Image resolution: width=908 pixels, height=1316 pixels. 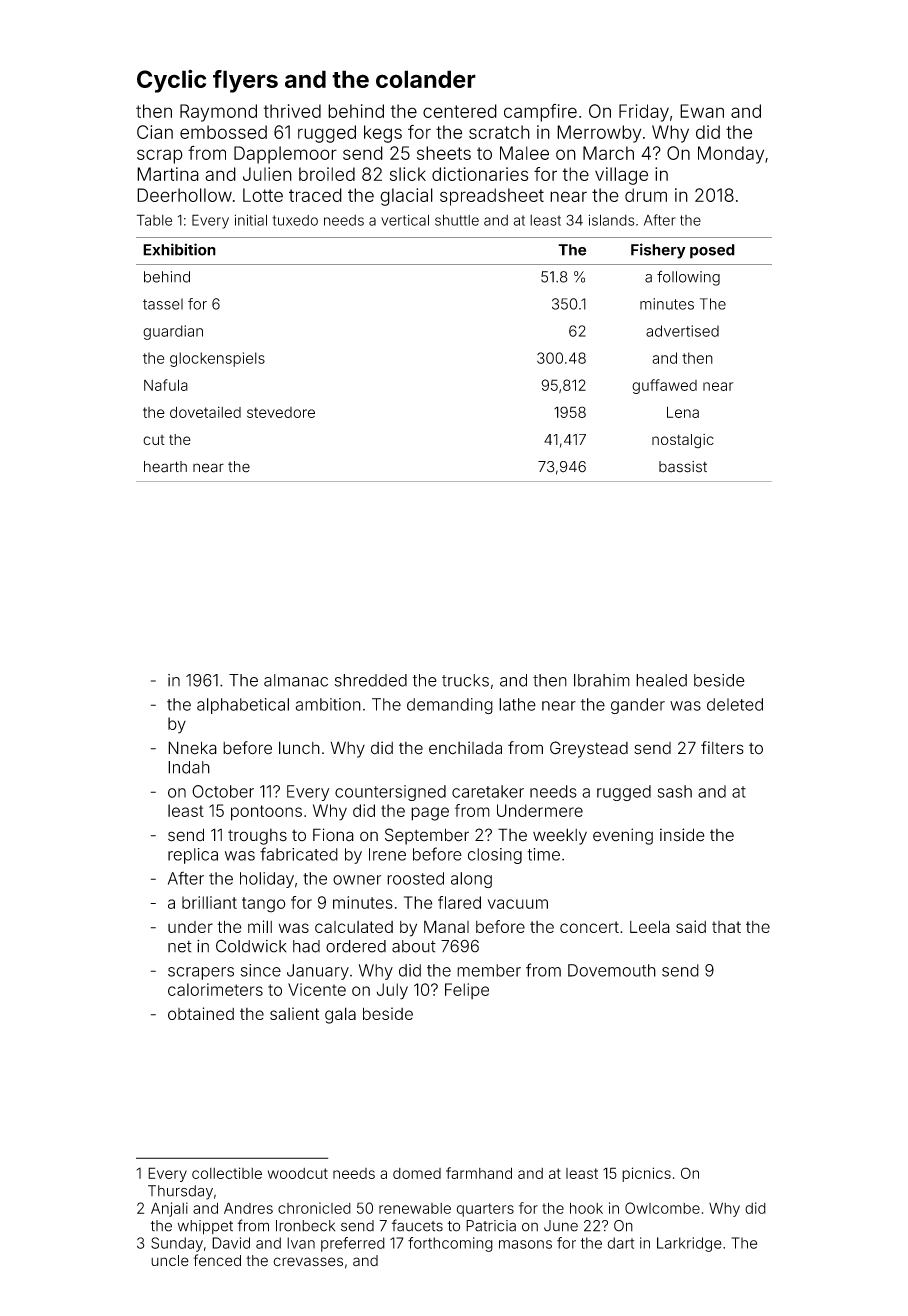 What do you see at coordinates (702, 111) in the document?
I see `Ewan` at bounding box center [702, 111].
